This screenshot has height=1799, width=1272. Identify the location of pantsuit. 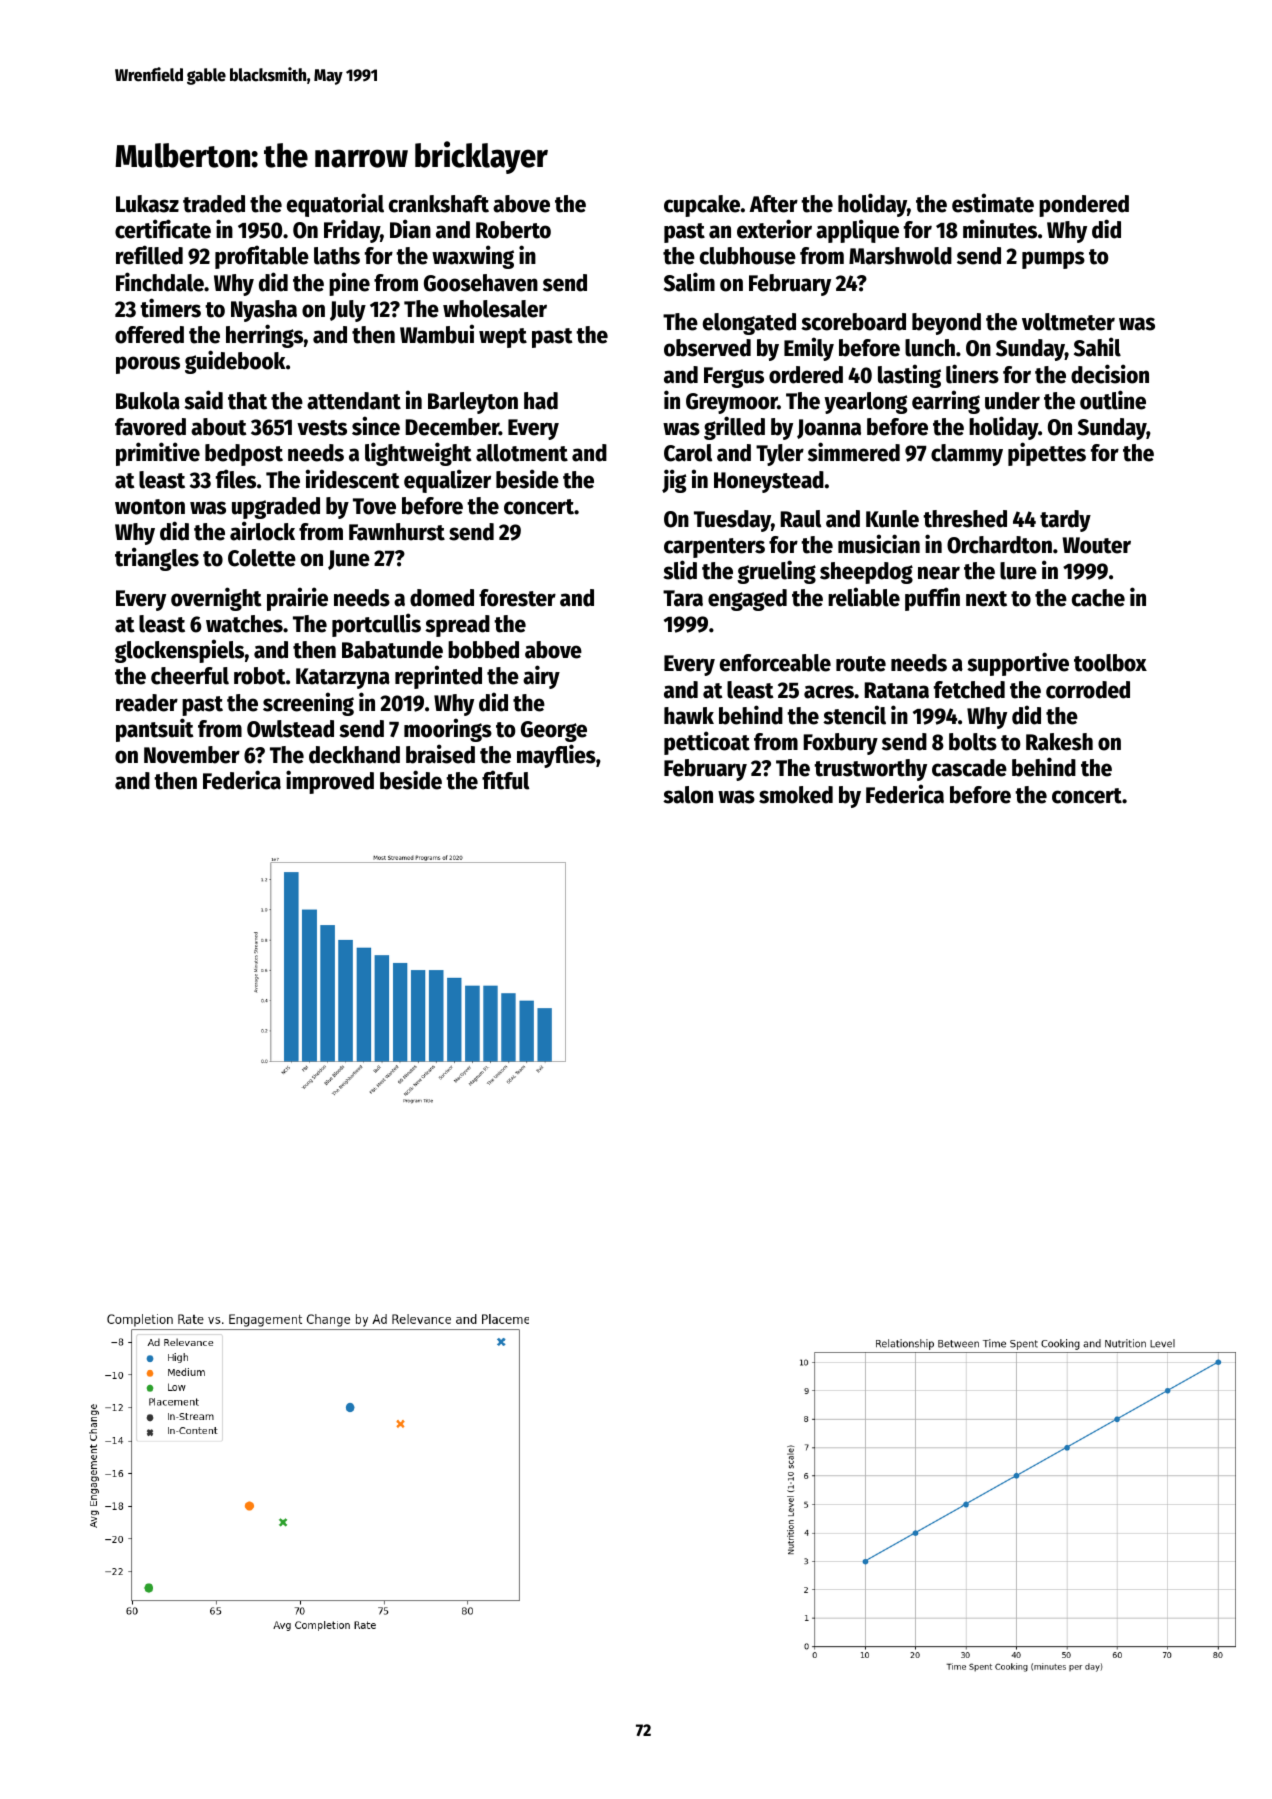
(155, 730).
